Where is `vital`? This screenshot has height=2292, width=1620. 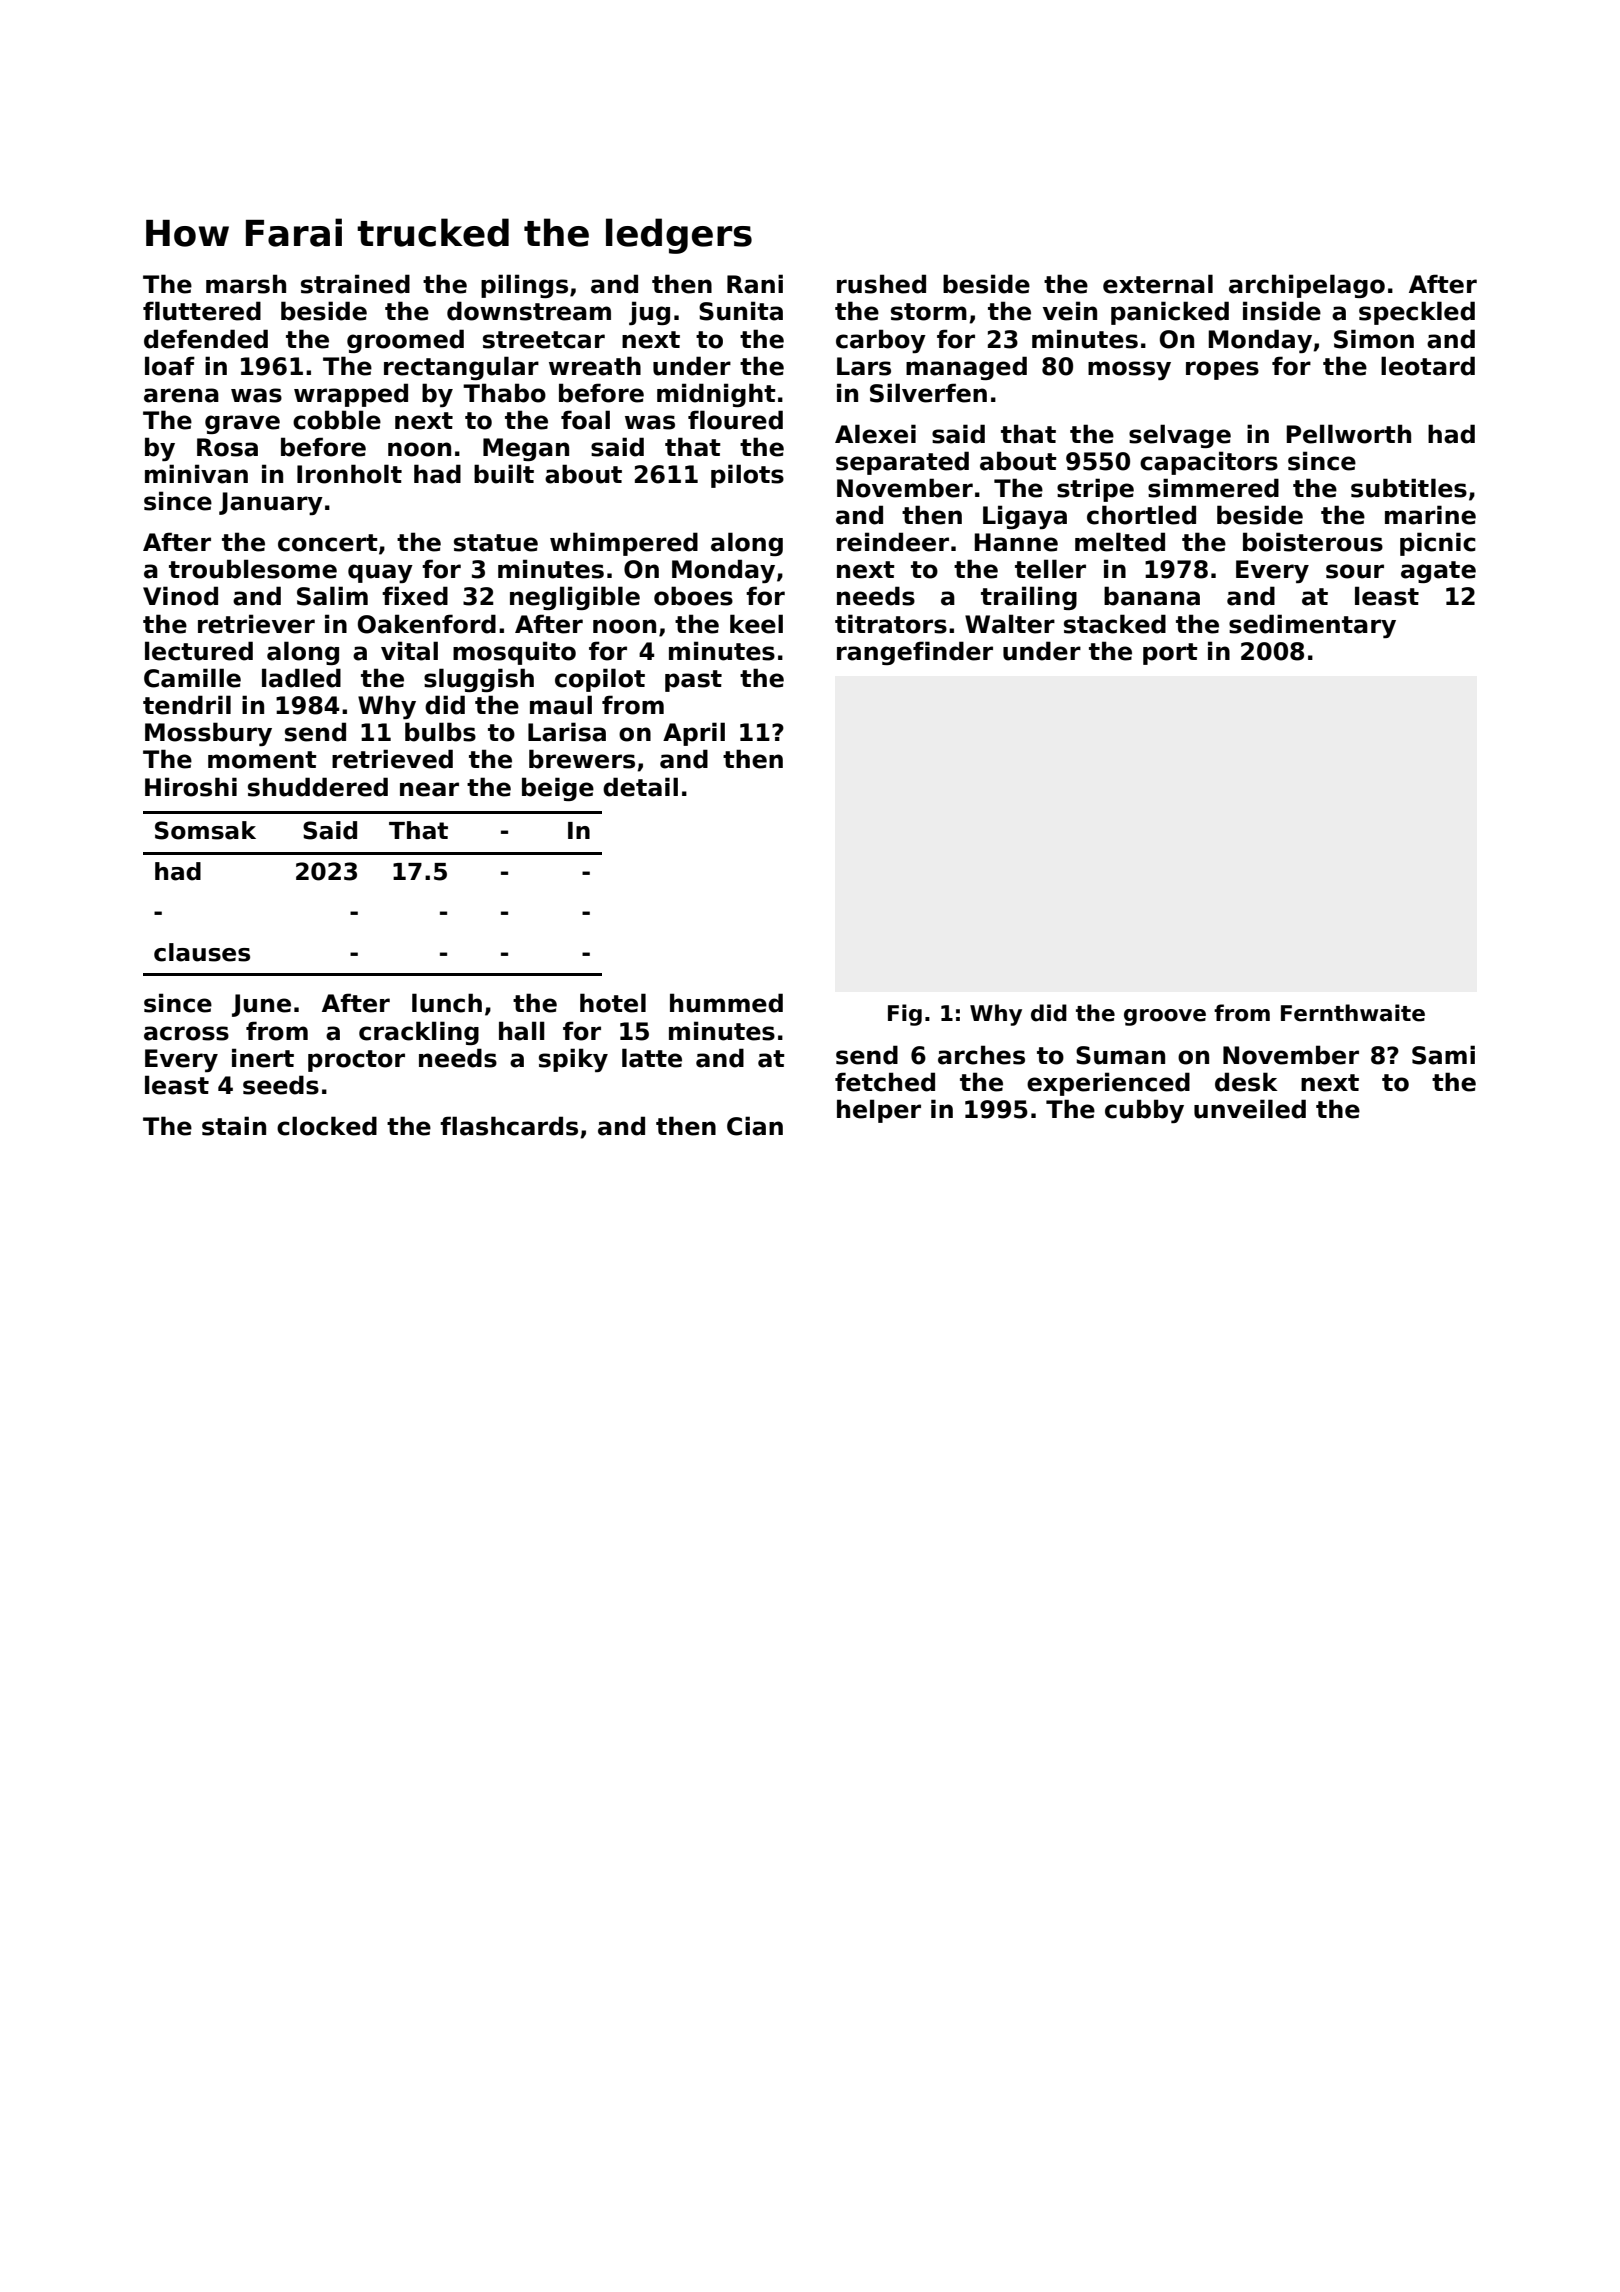
vital is located at coordinates (409, 651).
